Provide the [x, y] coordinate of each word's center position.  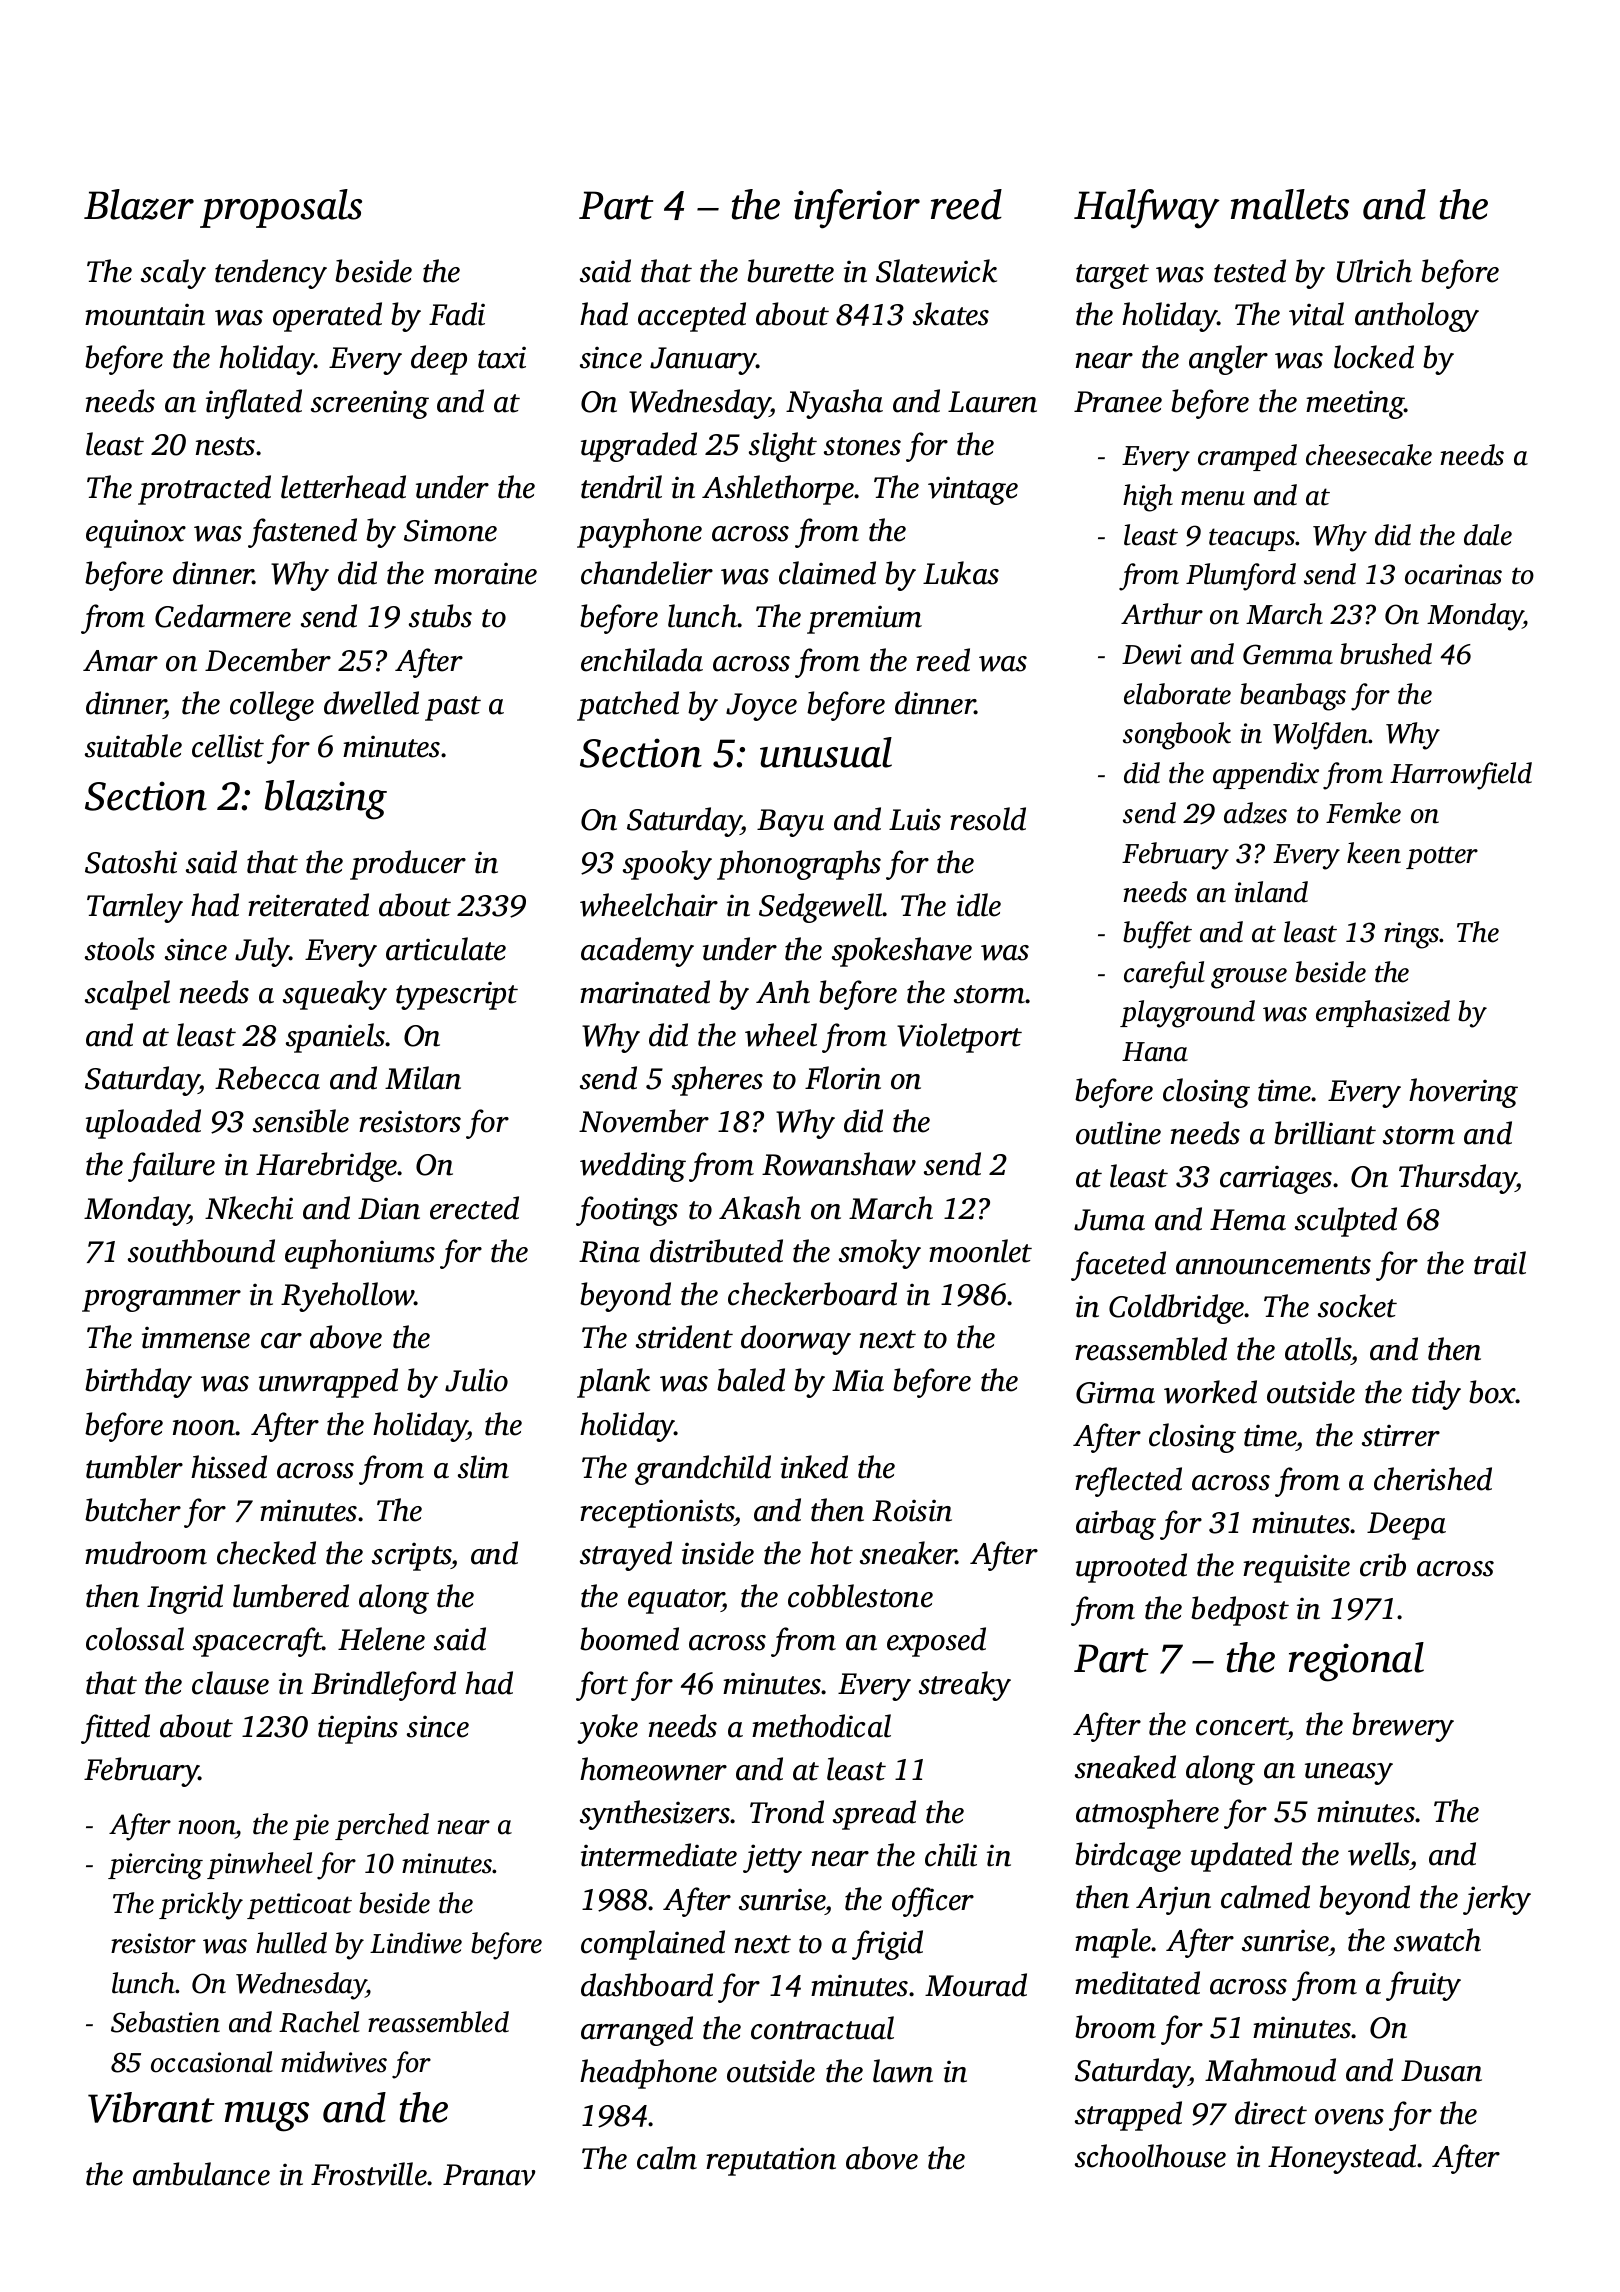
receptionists [657, 1513]
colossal [135, 1639]
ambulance [201, 2174]
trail [1500, 1263]
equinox [136, 533]
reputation [771, 2161]
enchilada [642, 660]
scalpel [127, 995]
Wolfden [1321, 736]
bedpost [1240, 1611]
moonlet [980, 1251]
